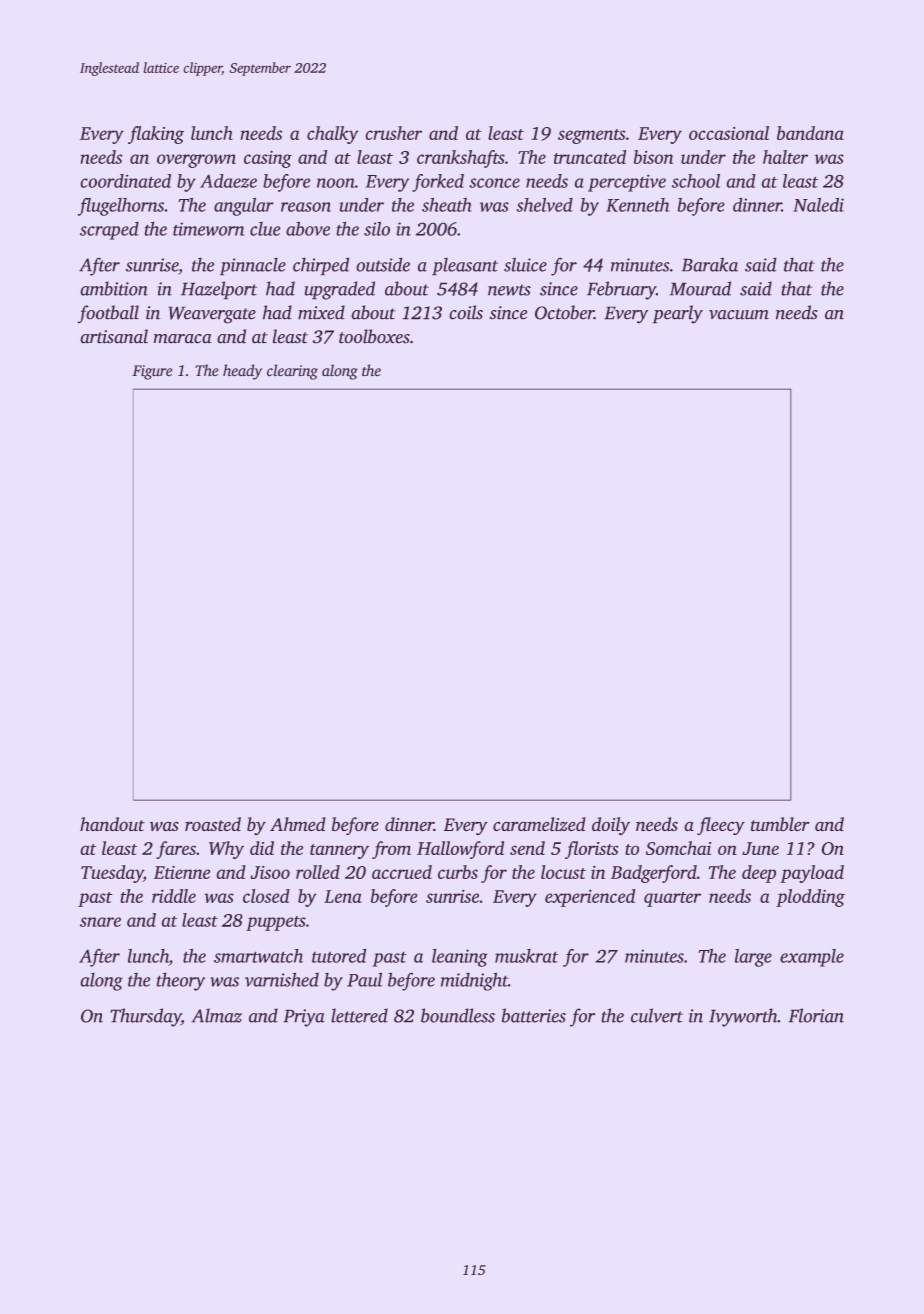  I want to click on clearing, so click(292, 372).
